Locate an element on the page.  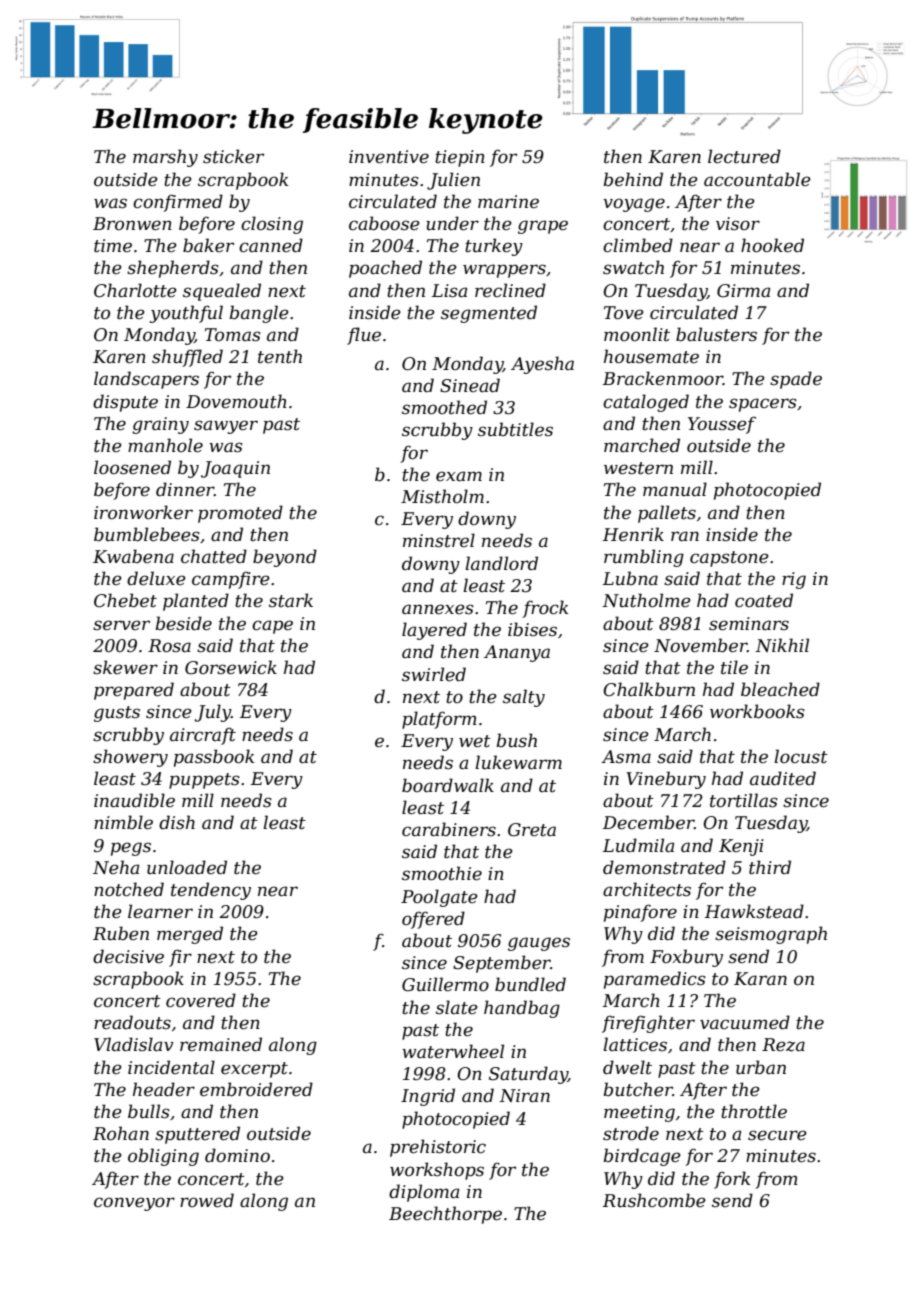
audited is located at coordinates (783, 778).
